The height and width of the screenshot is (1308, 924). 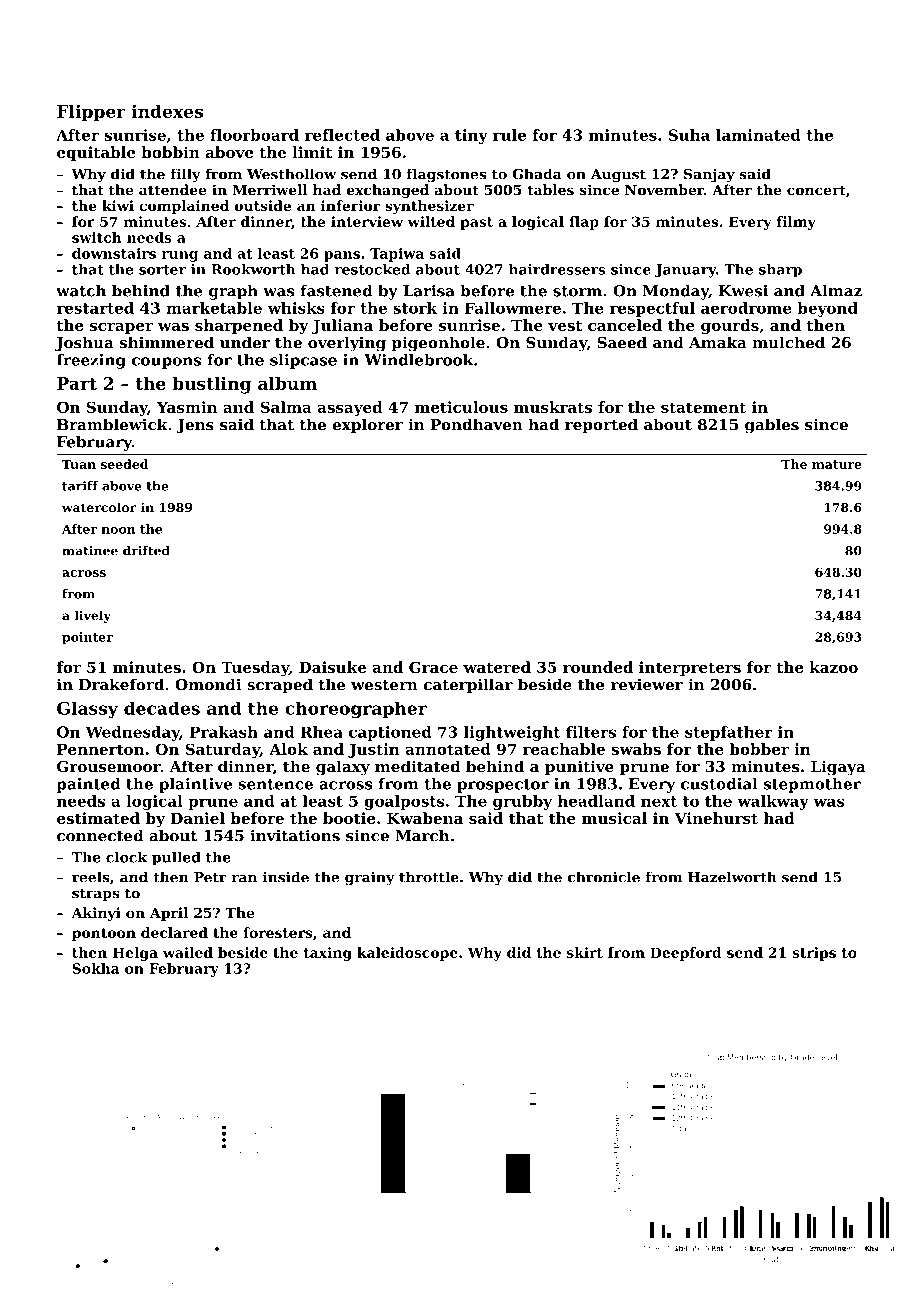 I want to click on drifted, so click(x=146, y=551).
